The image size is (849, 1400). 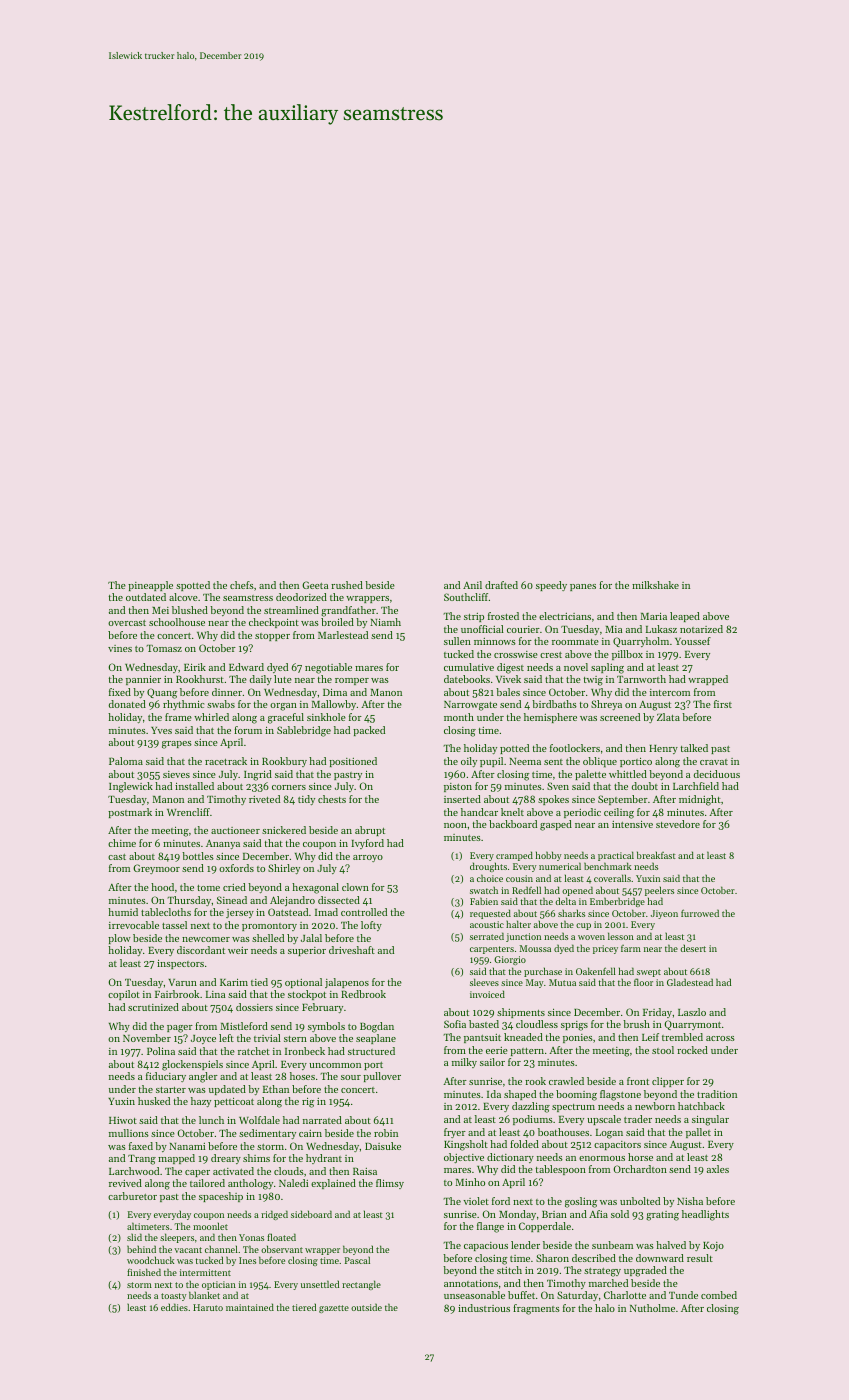 I want to click on Nutholme, so click(x=652, y=1308).
